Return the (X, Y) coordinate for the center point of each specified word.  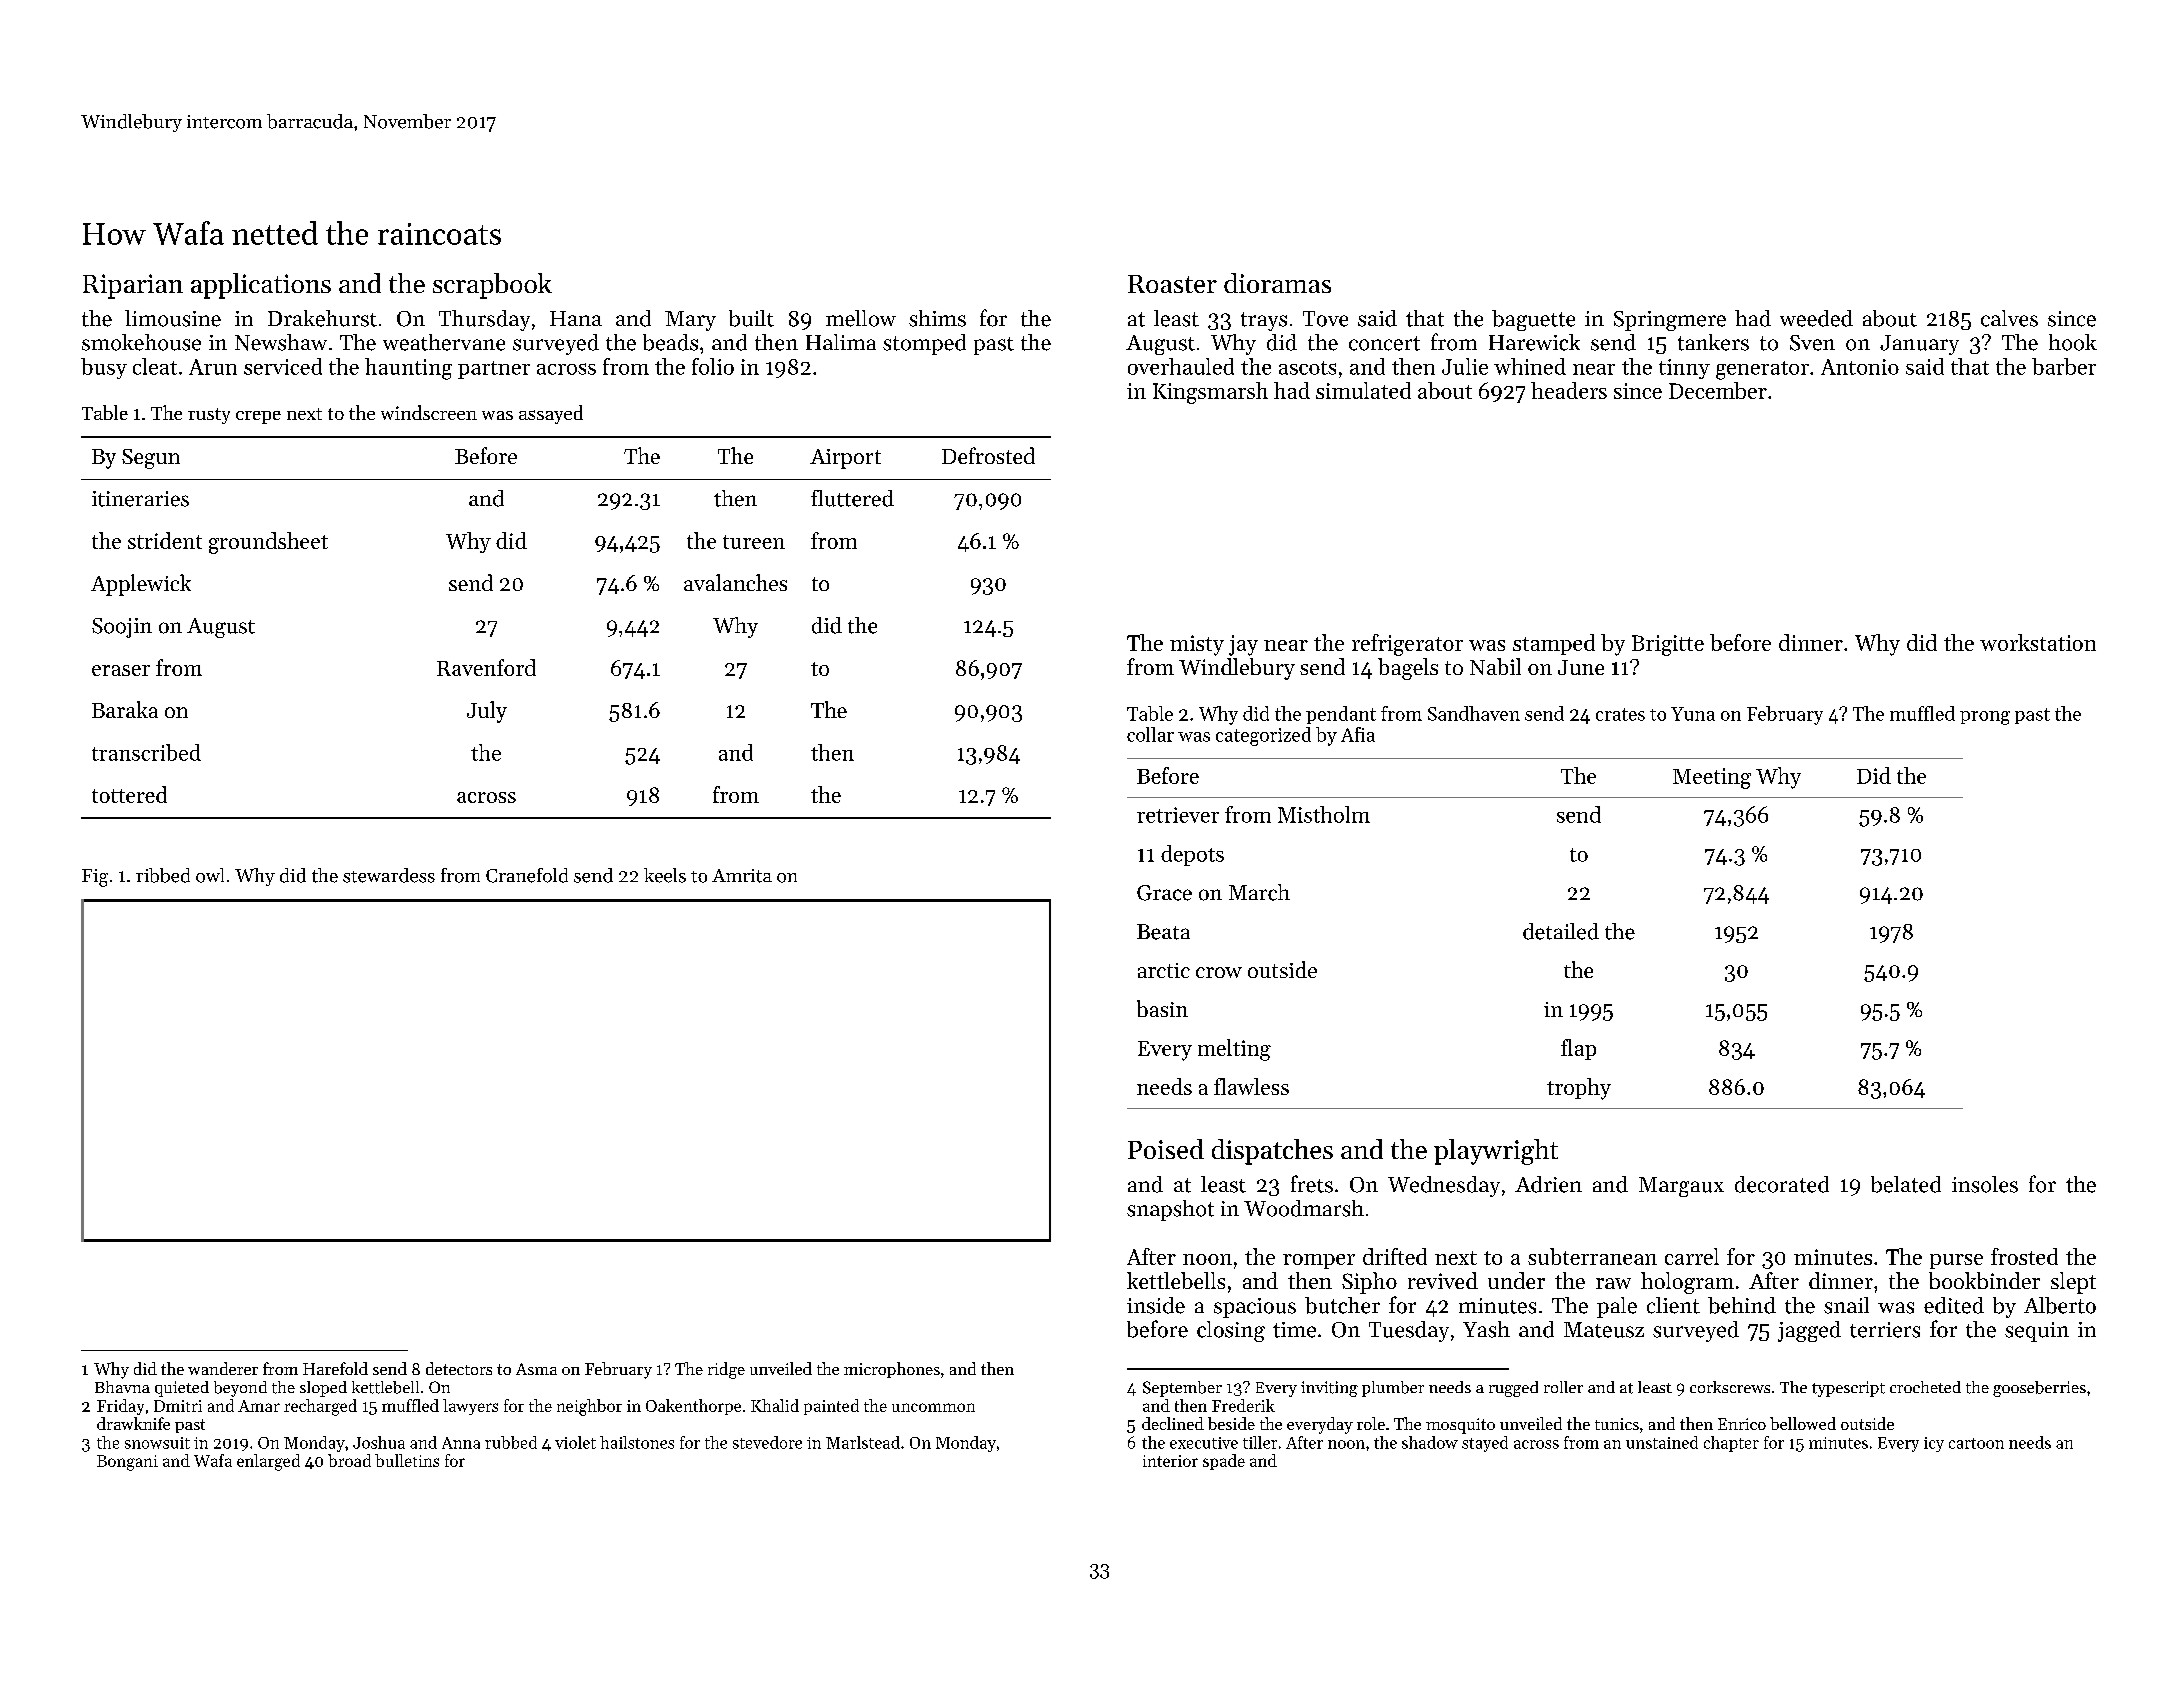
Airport (845, 459)
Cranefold (527, 875)
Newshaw (281, 342)
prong (1985, 718)
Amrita (742, 876)
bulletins (407, 1460)
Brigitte (1668, 645)
